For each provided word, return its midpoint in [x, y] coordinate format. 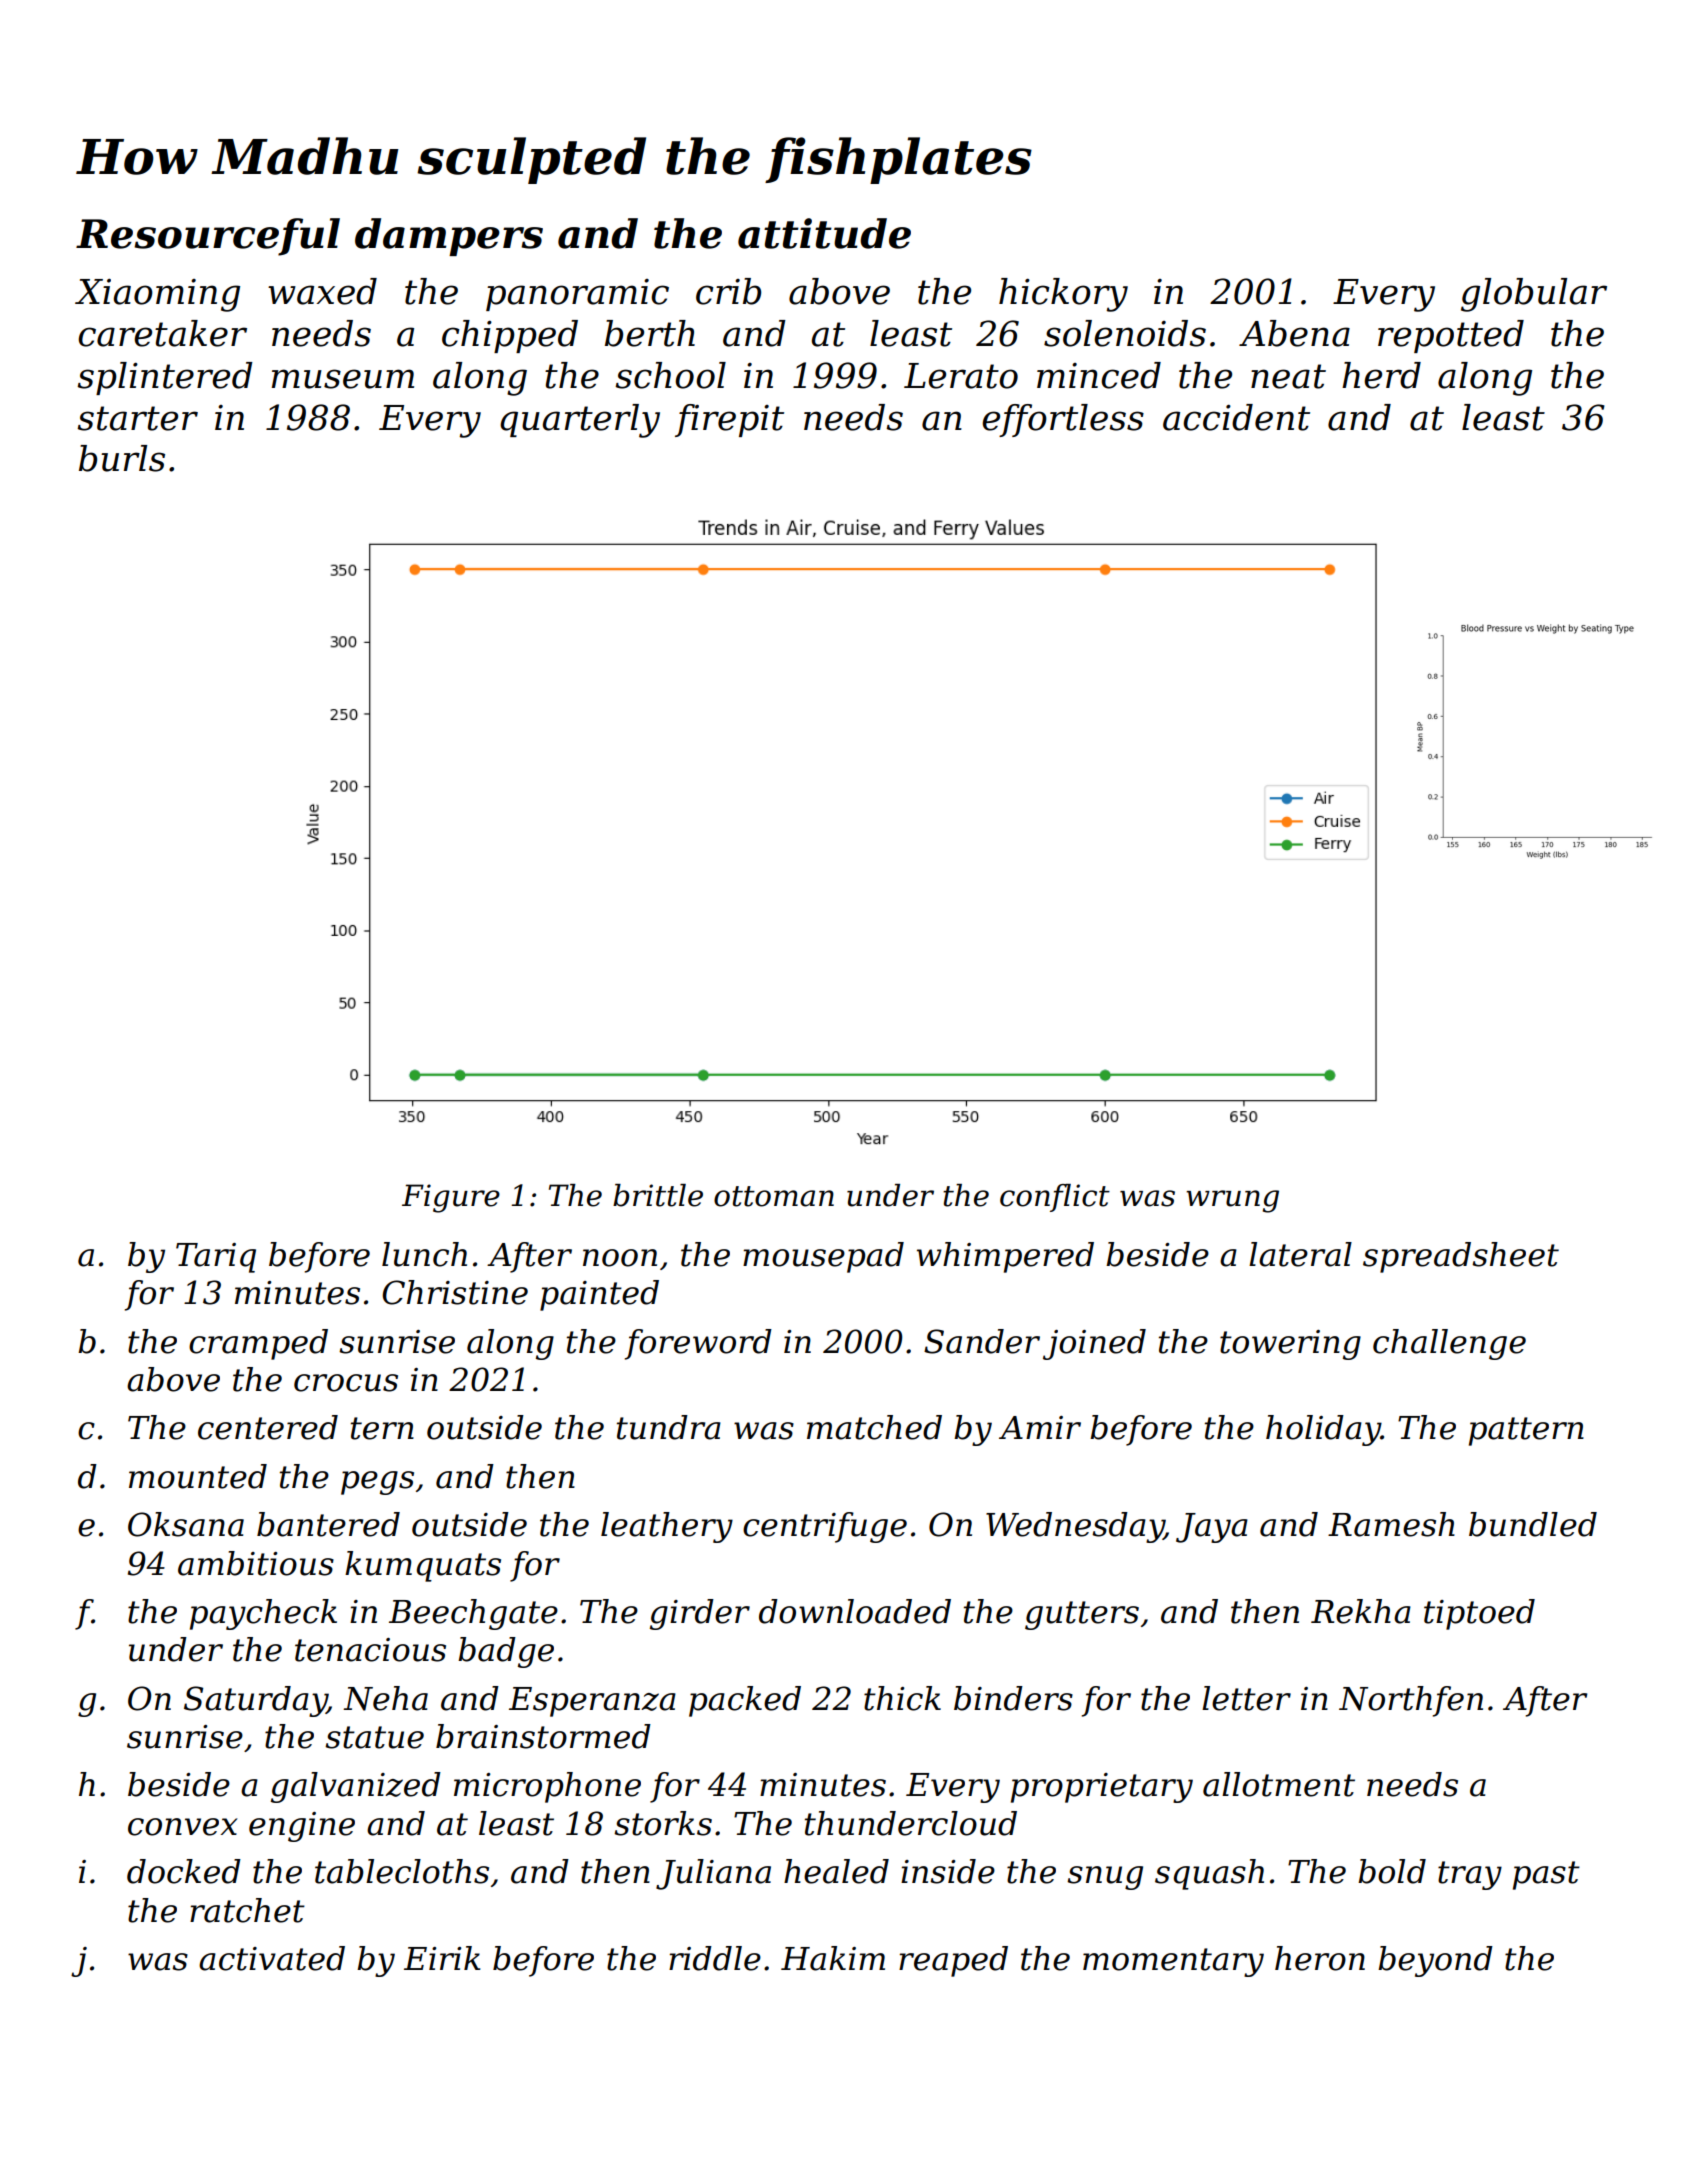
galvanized [356, 1787]
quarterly [580, 421]
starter [137, 418]
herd [1381, 375]
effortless [1063, 420]
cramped [258, 1344]
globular [1534, 295]
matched [874, 1427]
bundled [1533, 1524]
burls [122, 458]
